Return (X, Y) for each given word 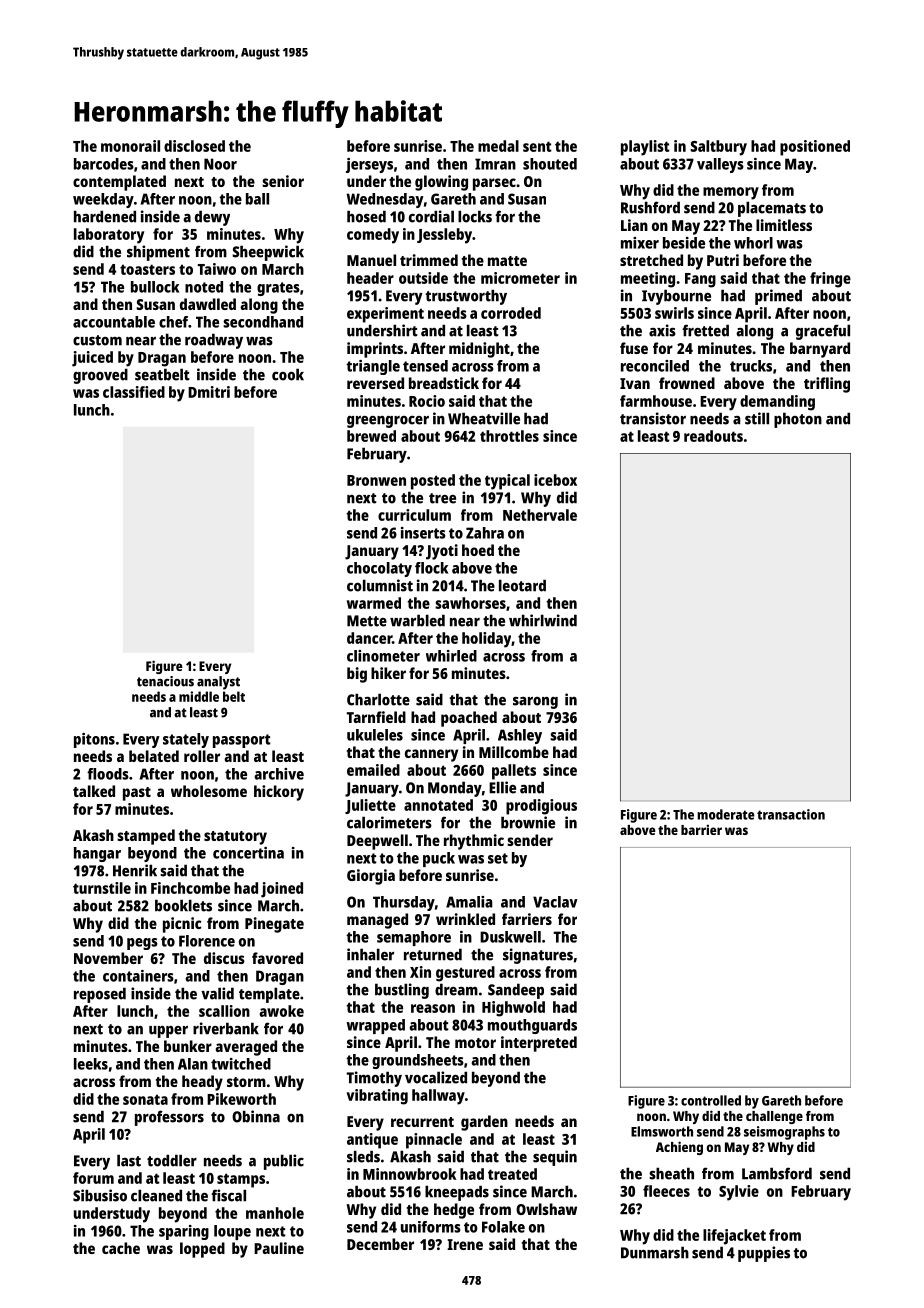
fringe (830, 280)
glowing (441, 183)
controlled (711, 1100)
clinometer (383, 656)
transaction (791, 814)
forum (93, 1178)
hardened (105, 216)
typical (507, 482)
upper (168, 1032)
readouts (713, 436)
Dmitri (209, 392)
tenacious (165, 681)
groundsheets (418, 1061)
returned (433, 954)
